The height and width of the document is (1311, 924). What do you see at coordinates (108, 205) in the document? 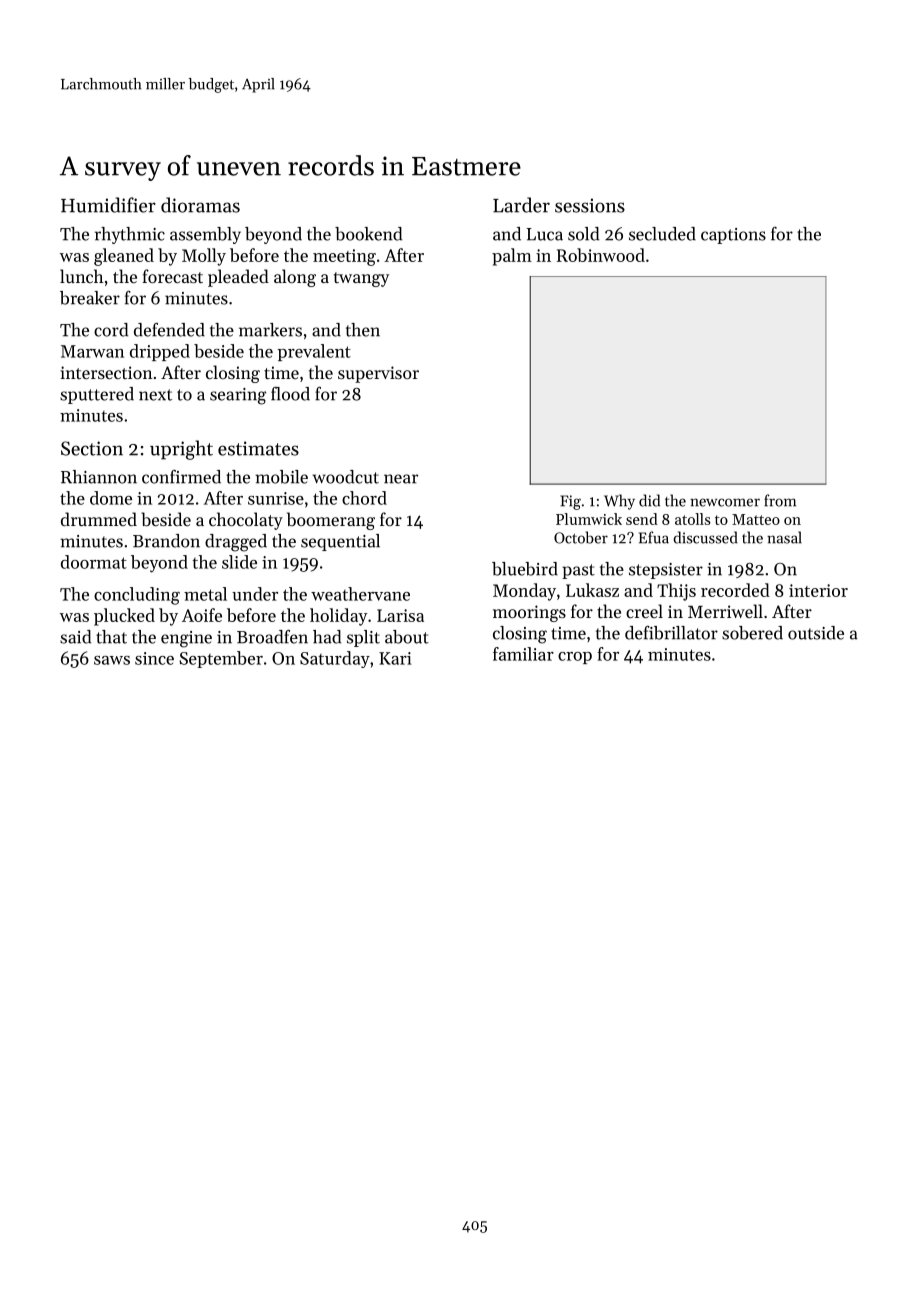
I see `Humidifier` at bounding box center [108, 205].
